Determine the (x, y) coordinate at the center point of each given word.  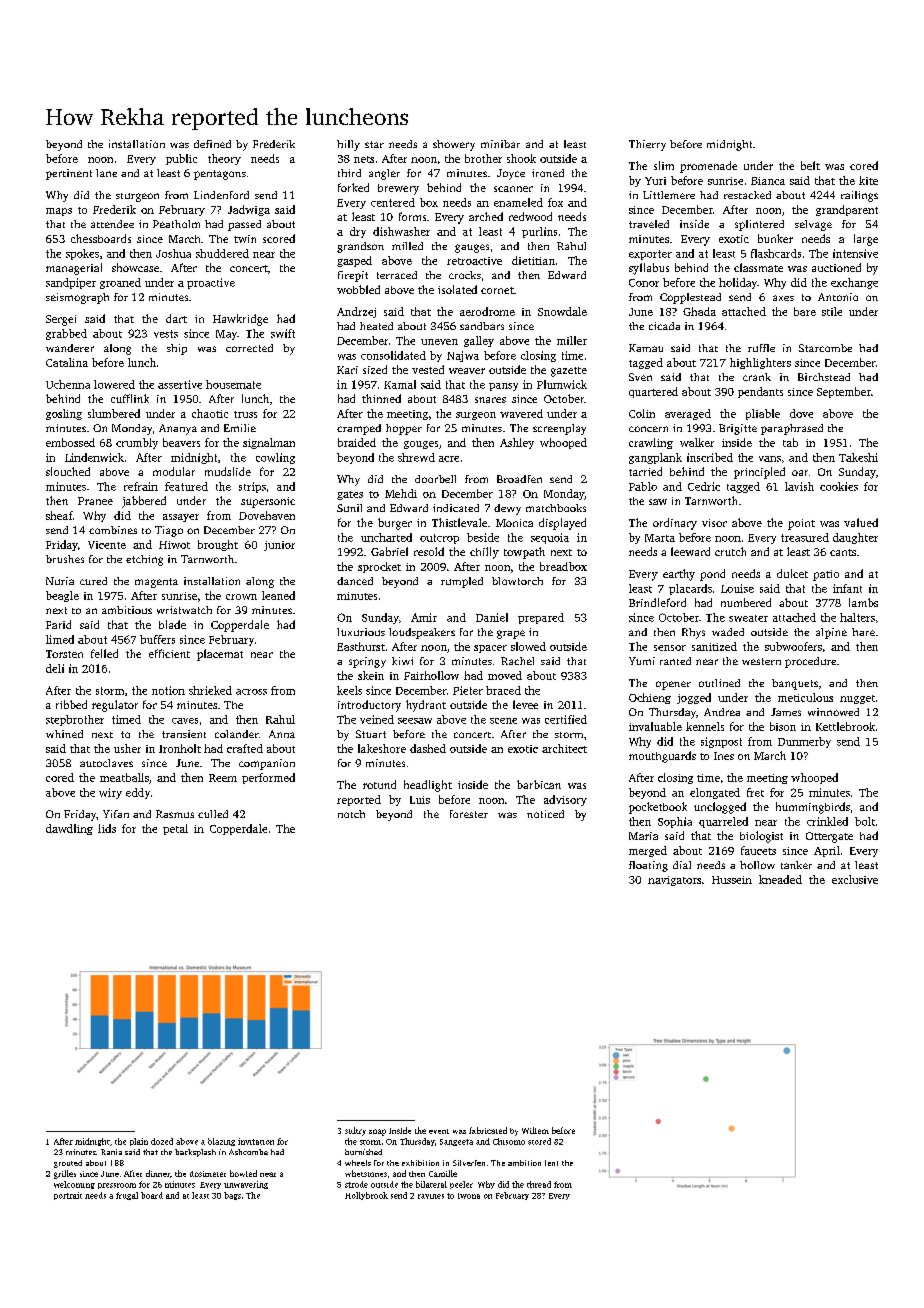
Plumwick (562, 384)
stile (832, 311)
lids (107, 828)
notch (351, 814)
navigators (674, 881)
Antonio (838, 297)
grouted (68, 1164)
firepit (353, 276)
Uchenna (68, 384)
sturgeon (137, 197)
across (251, 692)
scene (503, 721)
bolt (865, 821)
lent (551, 1163)
